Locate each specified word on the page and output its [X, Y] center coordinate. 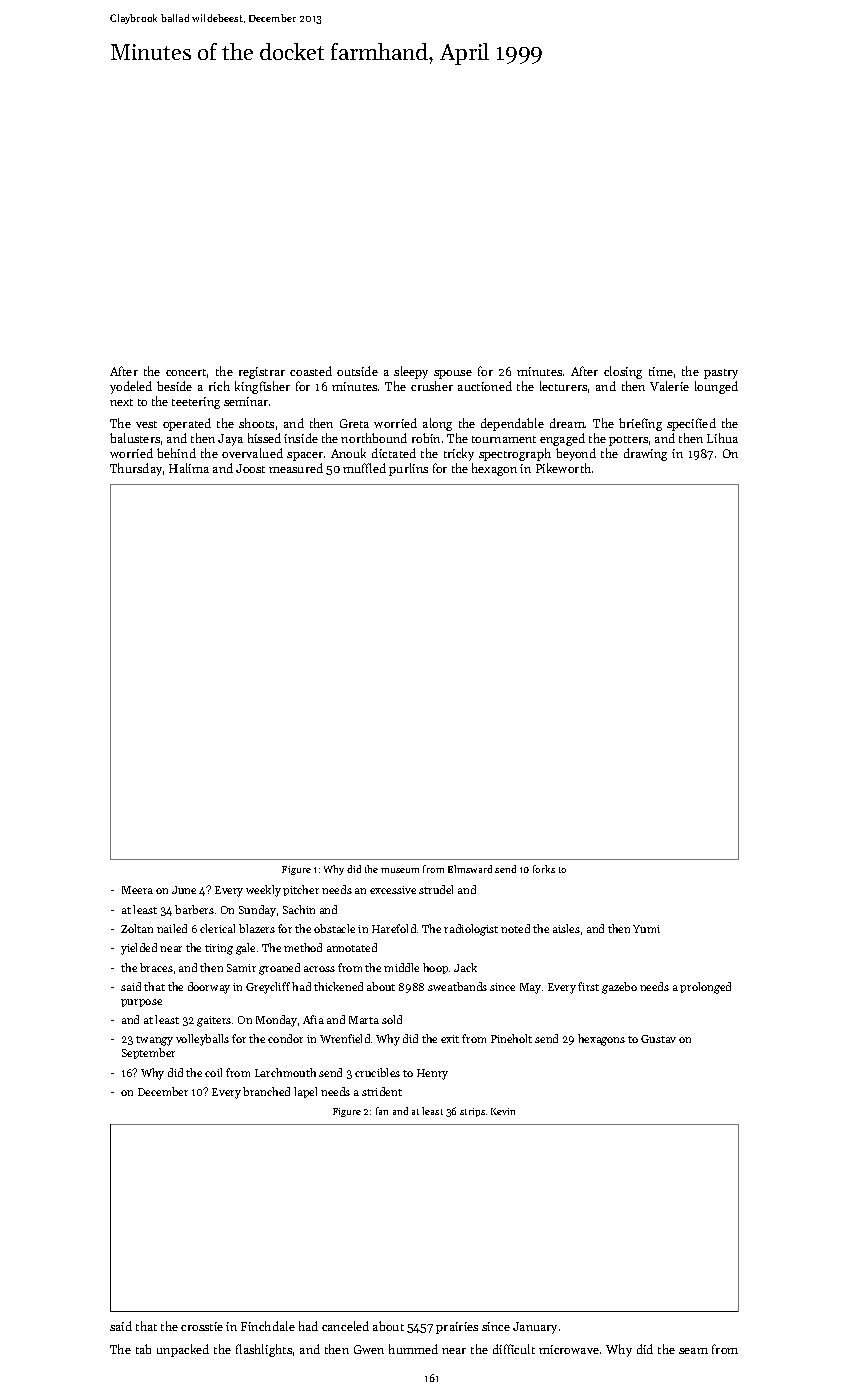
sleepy [411, 372]
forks [544, 869]
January [535, 1328]
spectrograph [515, 454]
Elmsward [470, 869]
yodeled [131, 387]
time [661, 371]
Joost [250, 468]
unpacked [183, 1350]
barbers [194, 909]
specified [691, 424]
